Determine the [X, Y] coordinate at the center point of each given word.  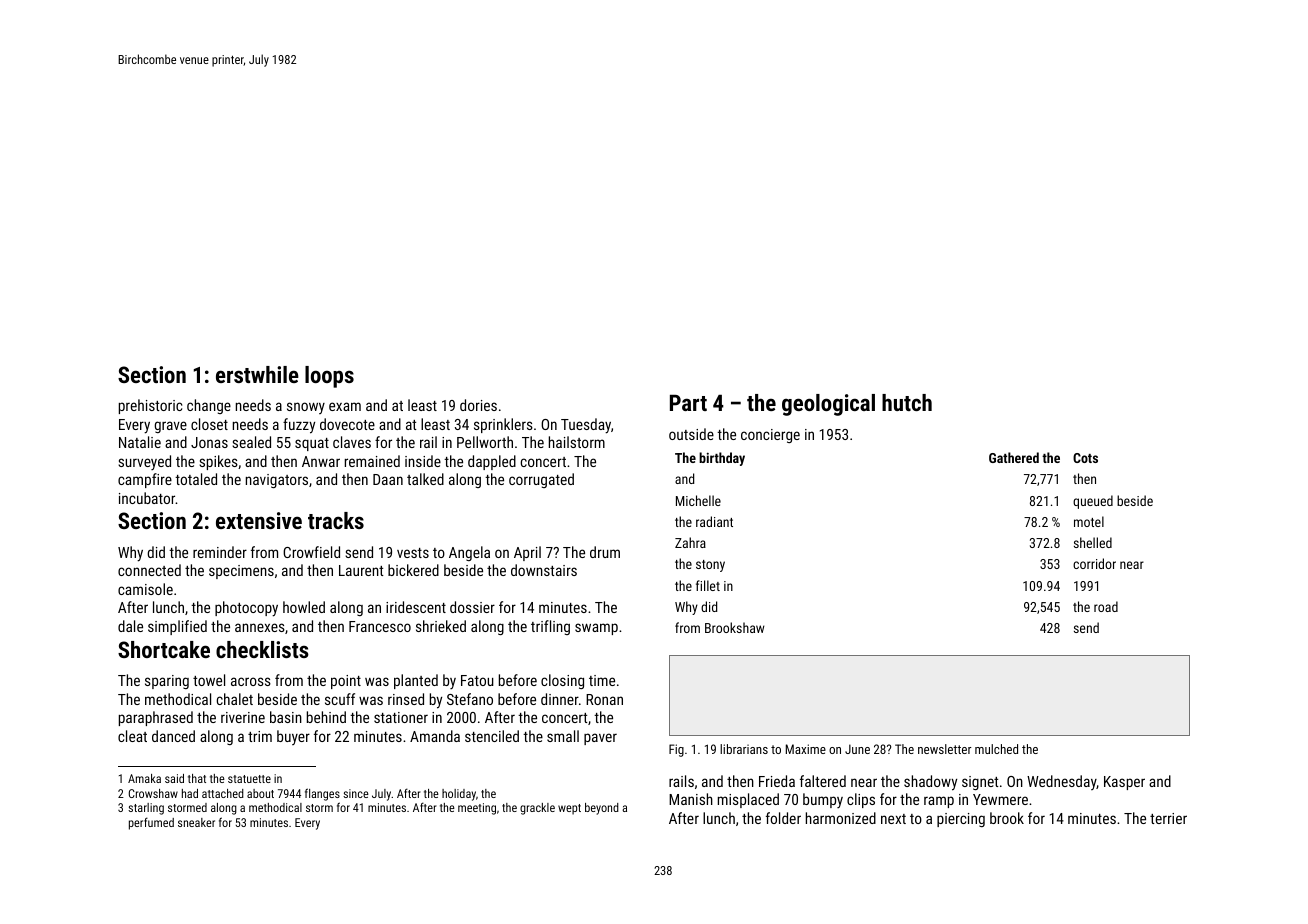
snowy [306, 408]
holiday [459, 795]
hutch [907, 402]
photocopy [246, 609]
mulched [996, 749]
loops [329, 377]
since [356, 793]
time [602, 680]
